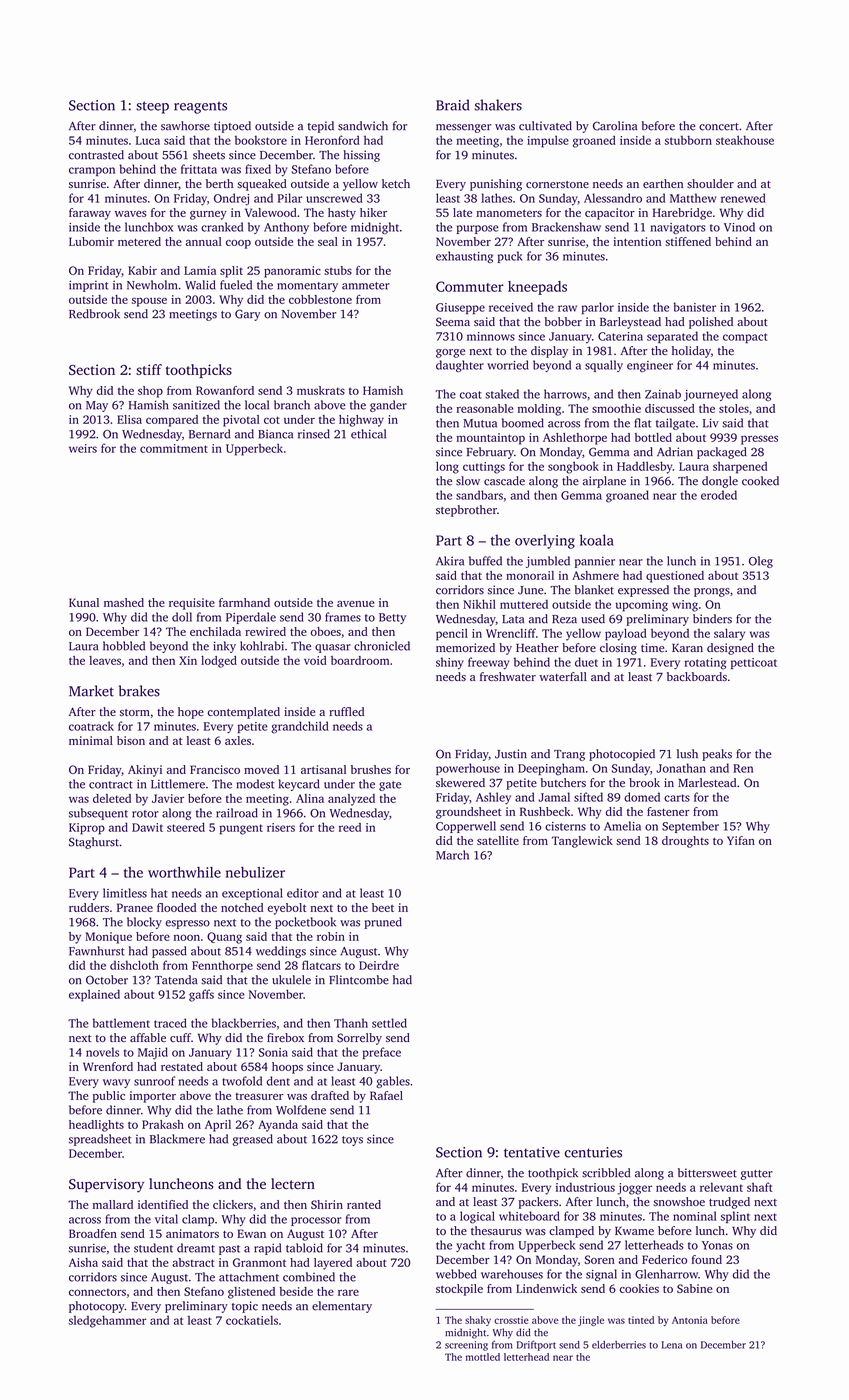 This screenshot has width=849, height=1400. What do you see at coordinates (645, 467) in the screenshot?
I see `Haddlesby` at bounding box center [645, 467].
